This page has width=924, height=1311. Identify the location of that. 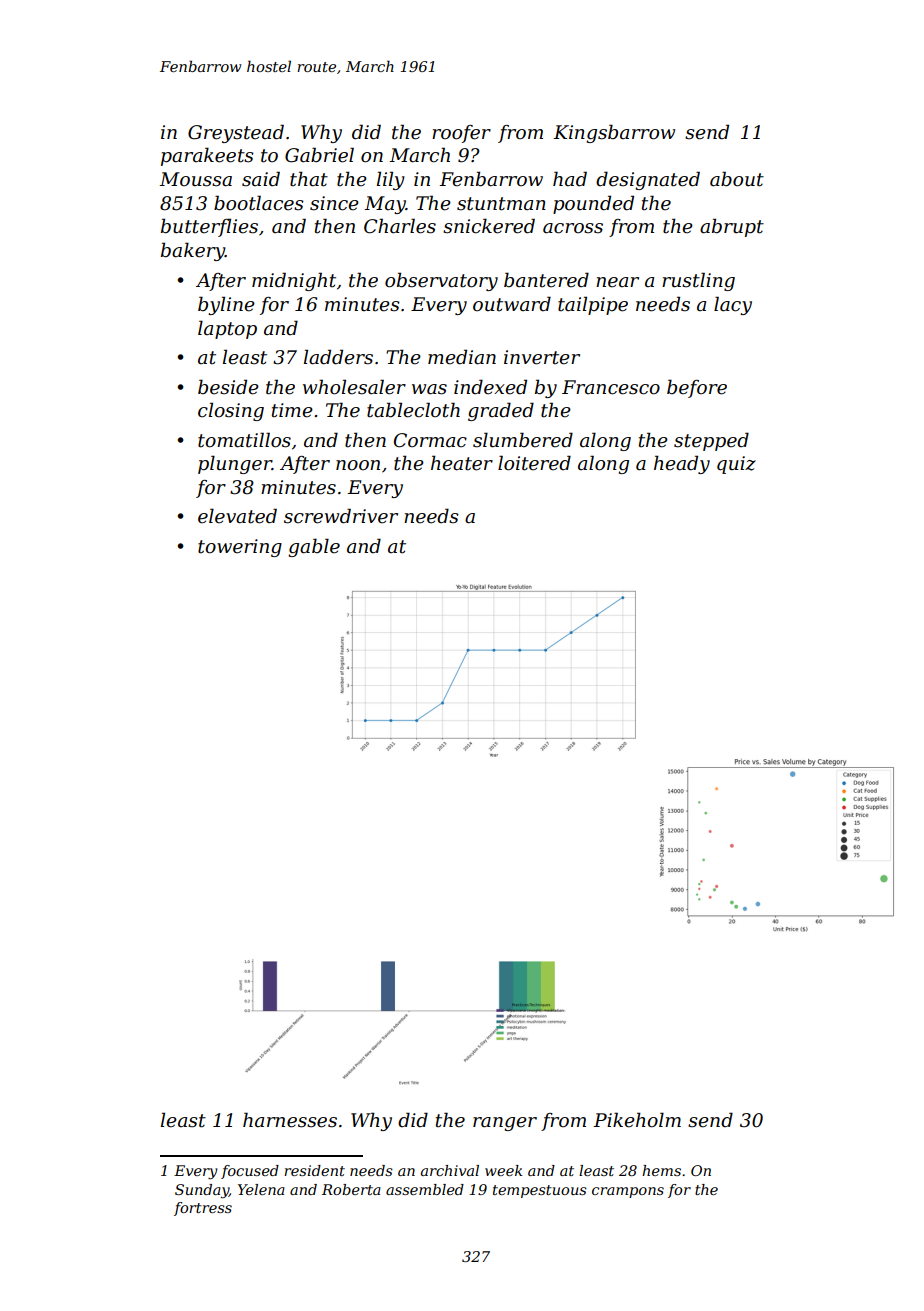
(309, 179).
